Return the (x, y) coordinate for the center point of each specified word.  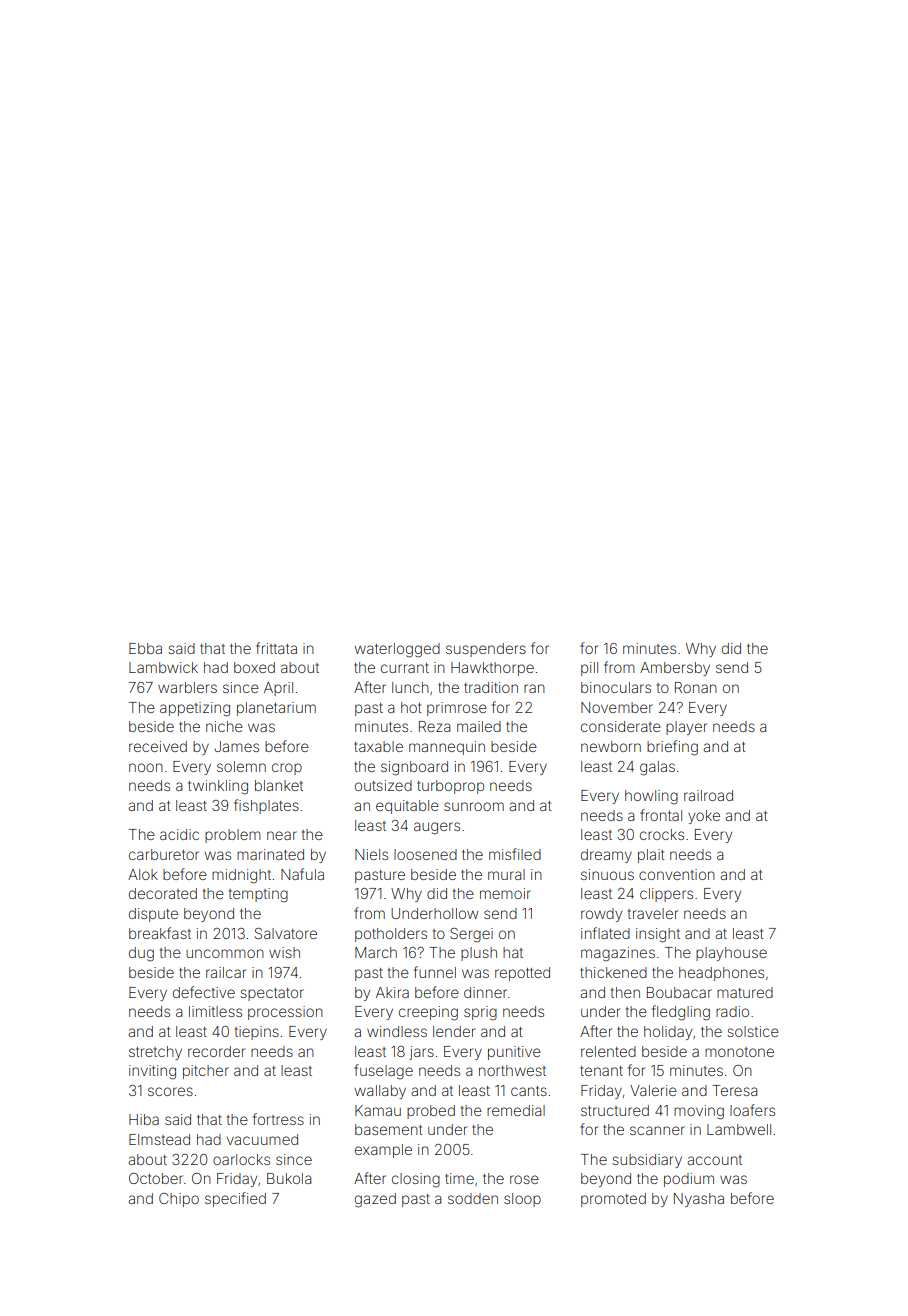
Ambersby (675, 669)
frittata (276, 648)
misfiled (515, 854)
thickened (613, 972)
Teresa (734, 1090)
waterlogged (397, 650)
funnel (435, 972)
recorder (216, 1051)
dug (141, 954)
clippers (666, 895)
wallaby (380, 1092)
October (156, 1178)
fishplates (266, 806)
